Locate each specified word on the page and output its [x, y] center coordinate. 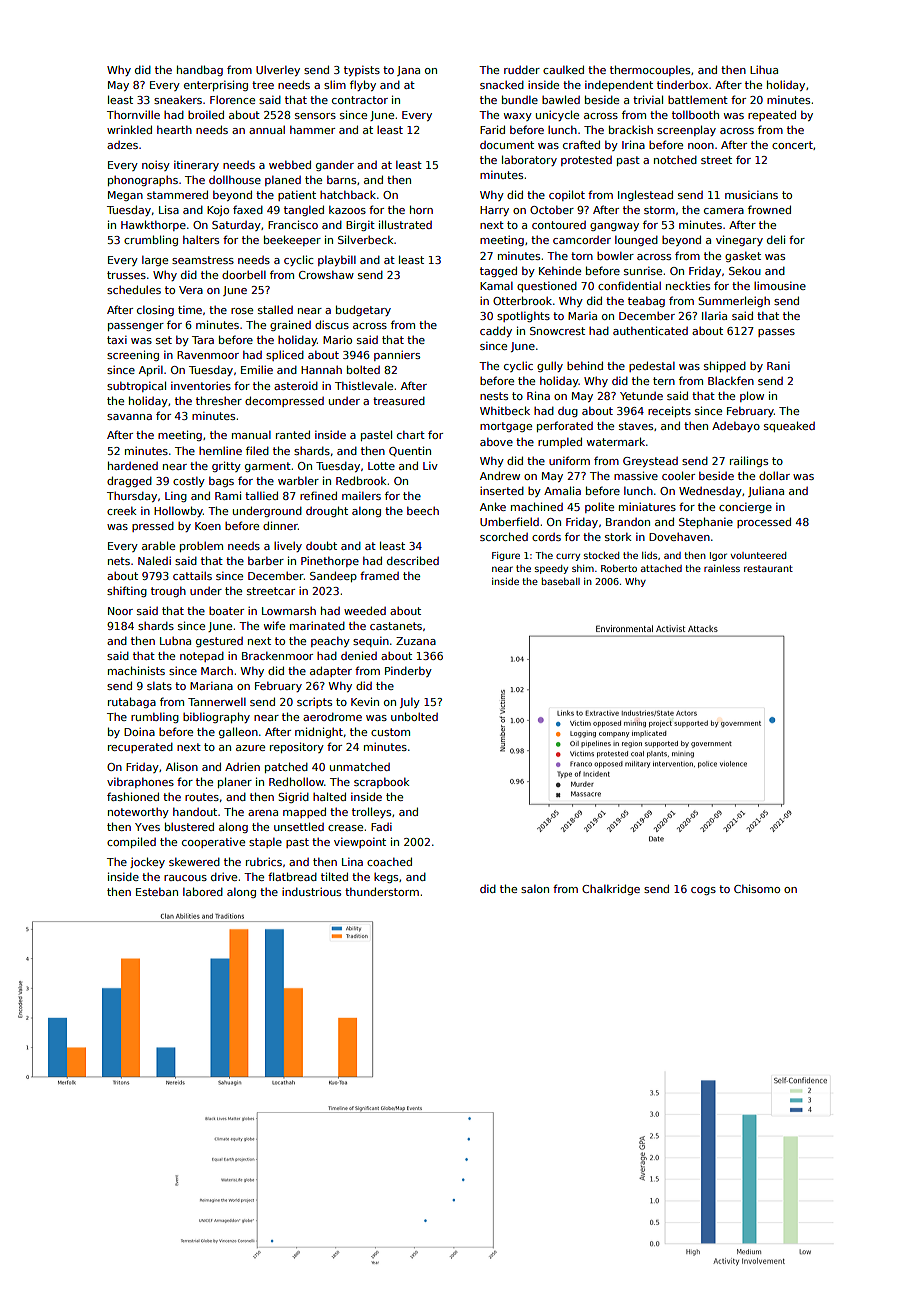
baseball [561, 581]
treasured [399, 401]
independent [619, 86]
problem [201, 547]
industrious [311, 892]
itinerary [196, 166]
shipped [725, 366]
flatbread [292, 876]
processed [764, 522]
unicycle [557, 115]
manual [251, 435]
